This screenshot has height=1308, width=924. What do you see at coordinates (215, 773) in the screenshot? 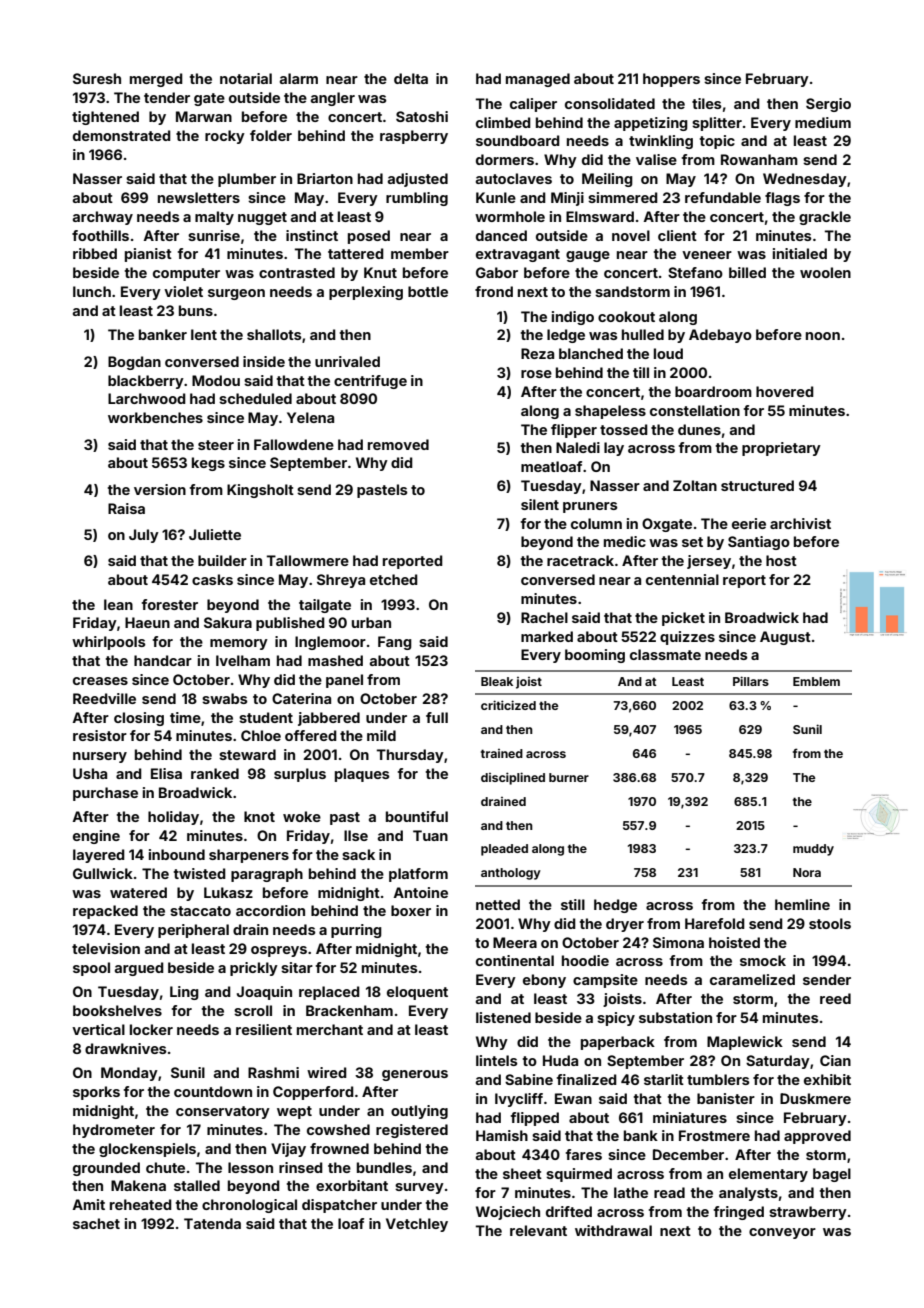
I see `ranked` at bounding box center [215, 773].
